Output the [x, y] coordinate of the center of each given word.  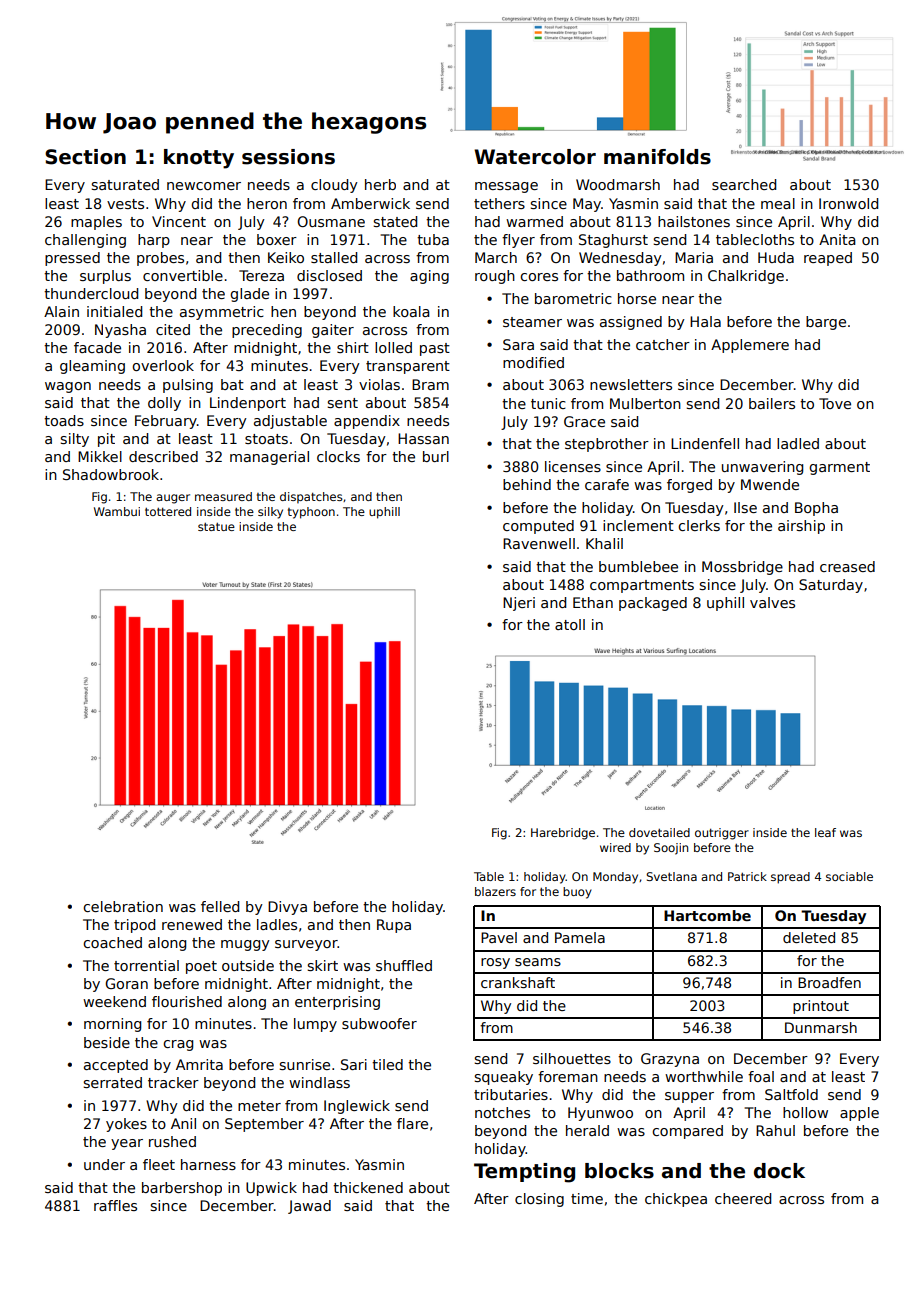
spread [790, 878]
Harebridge [563, 834]
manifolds [657, 157]
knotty [199, 159]
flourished [187, 1001]
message [506, 187]
